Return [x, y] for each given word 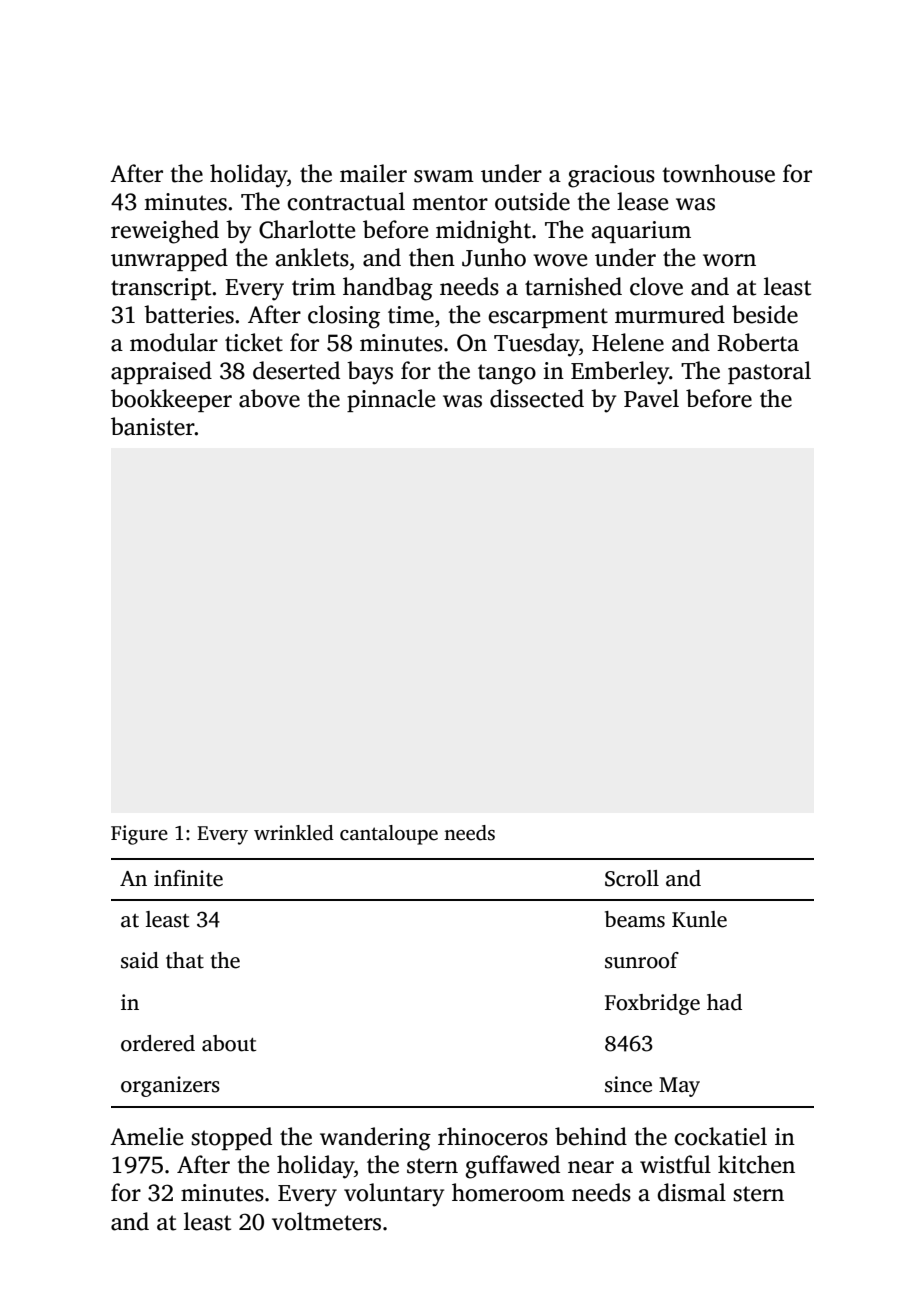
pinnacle [391, 400]
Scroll [632, 878]
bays [370, 373]
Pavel [651, 398]
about [229, 1043]
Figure [139, 835]
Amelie [146, 1136]
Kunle [699, 919]
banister [153, 426]
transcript [161, 289]
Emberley [620, 373]
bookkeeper [171, 400]
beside [765, 314]
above [269, 398]
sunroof [642, 960]
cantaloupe [389, 835]
